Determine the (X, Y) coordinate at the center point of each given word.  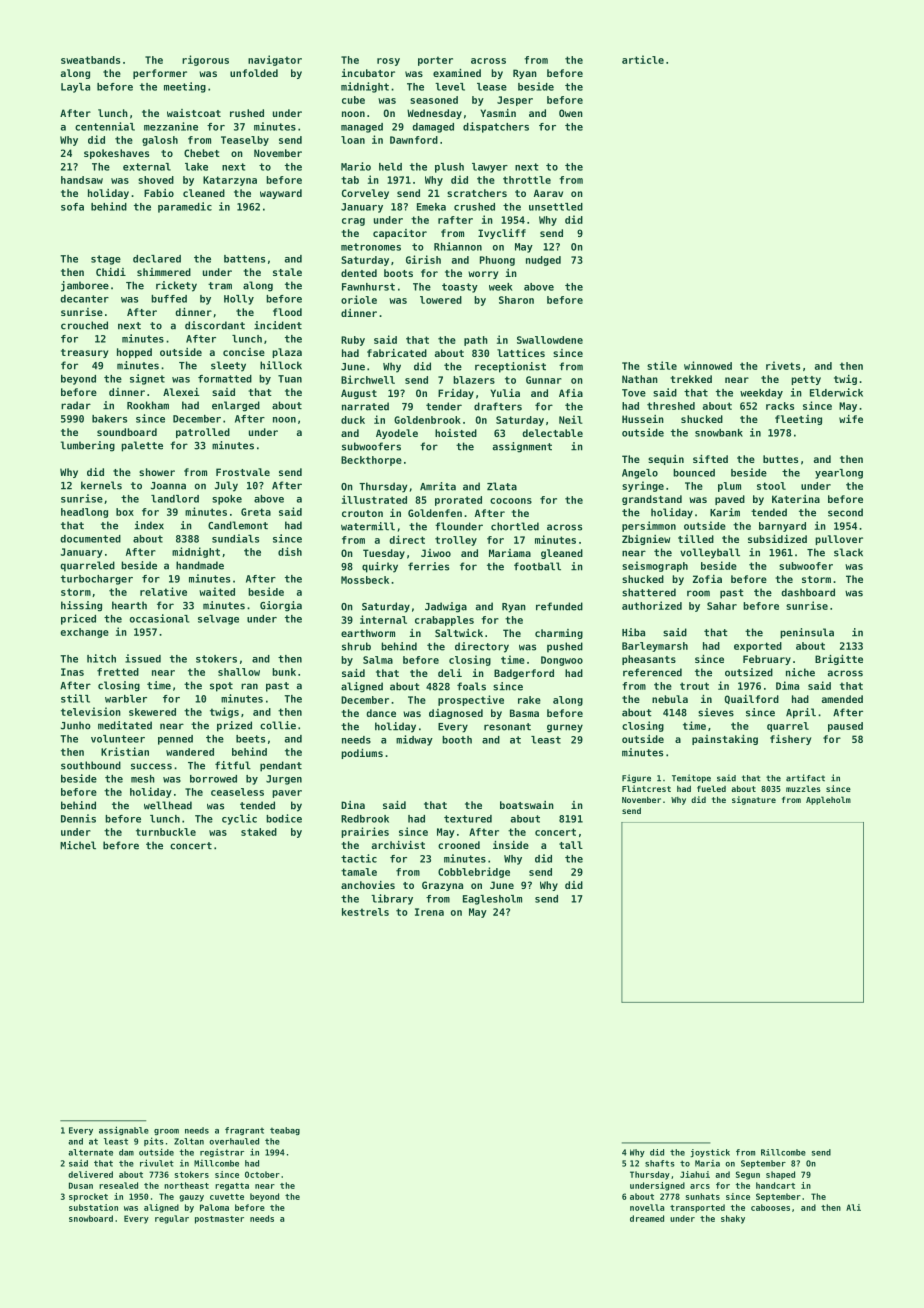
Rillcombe (783, 1152)
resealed (118, 1185)
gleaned (562, 554)
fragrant (244, 1131)
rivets (783, 365)
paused (845, 727)
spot (221, 687)
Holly (239, 300)
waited (217, 591)
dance (381, 713)
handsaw (82, 180)
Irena (429, 912)
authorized (652, 605)
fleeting (798, 420)
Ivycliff (502, 234)
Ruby (353, 341)
